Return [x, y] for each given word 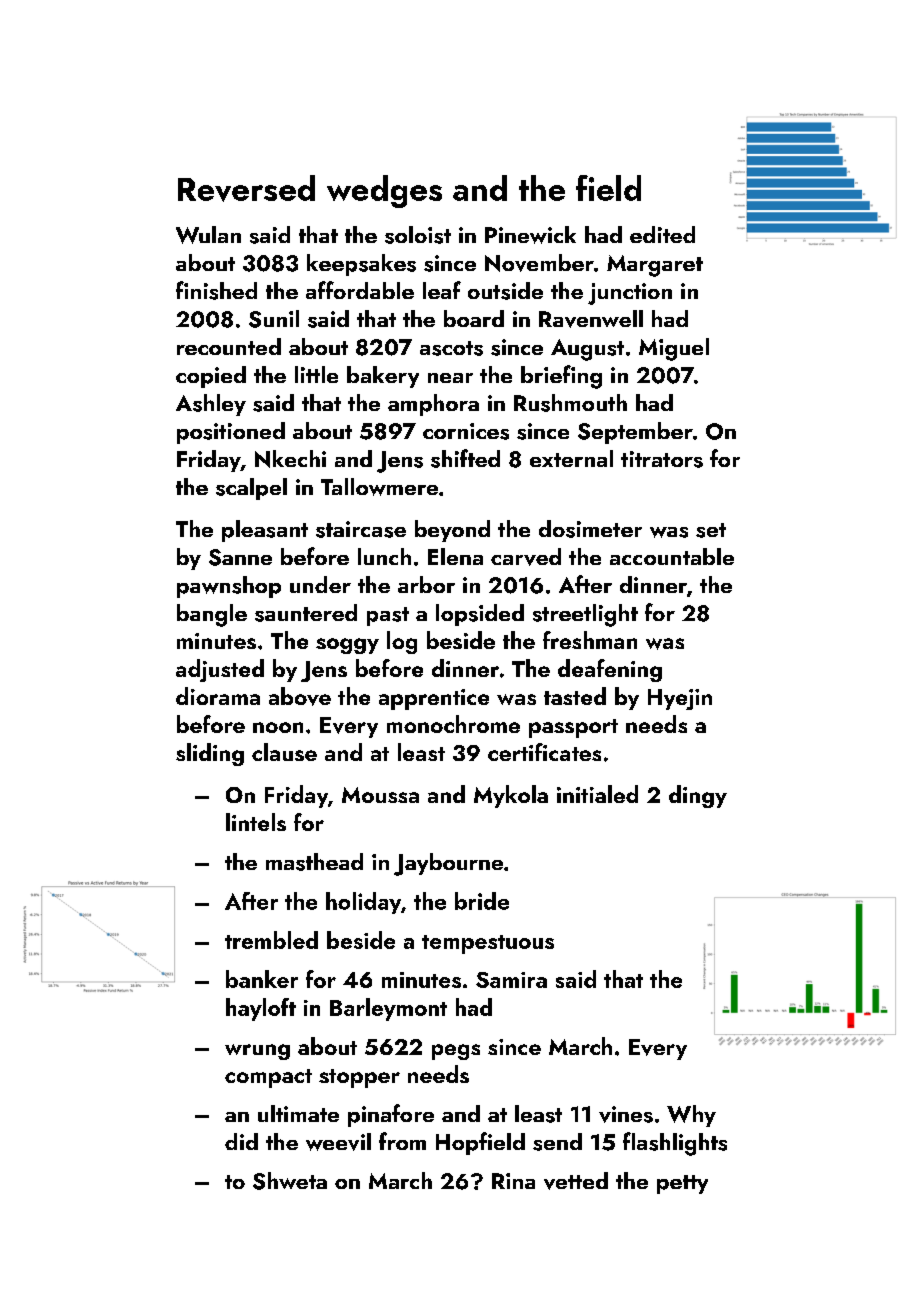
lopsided [480, 615]
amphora [433, 405]
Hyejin [680, 699]
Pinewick [530, 235]
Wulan [208, 235]
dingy [698, 796]
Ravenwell [591, 319]
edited [662, 234]
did [241, 1141]
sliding [210, 754]
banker [262, 979]
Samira [511, 980]
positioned [231, 433]
